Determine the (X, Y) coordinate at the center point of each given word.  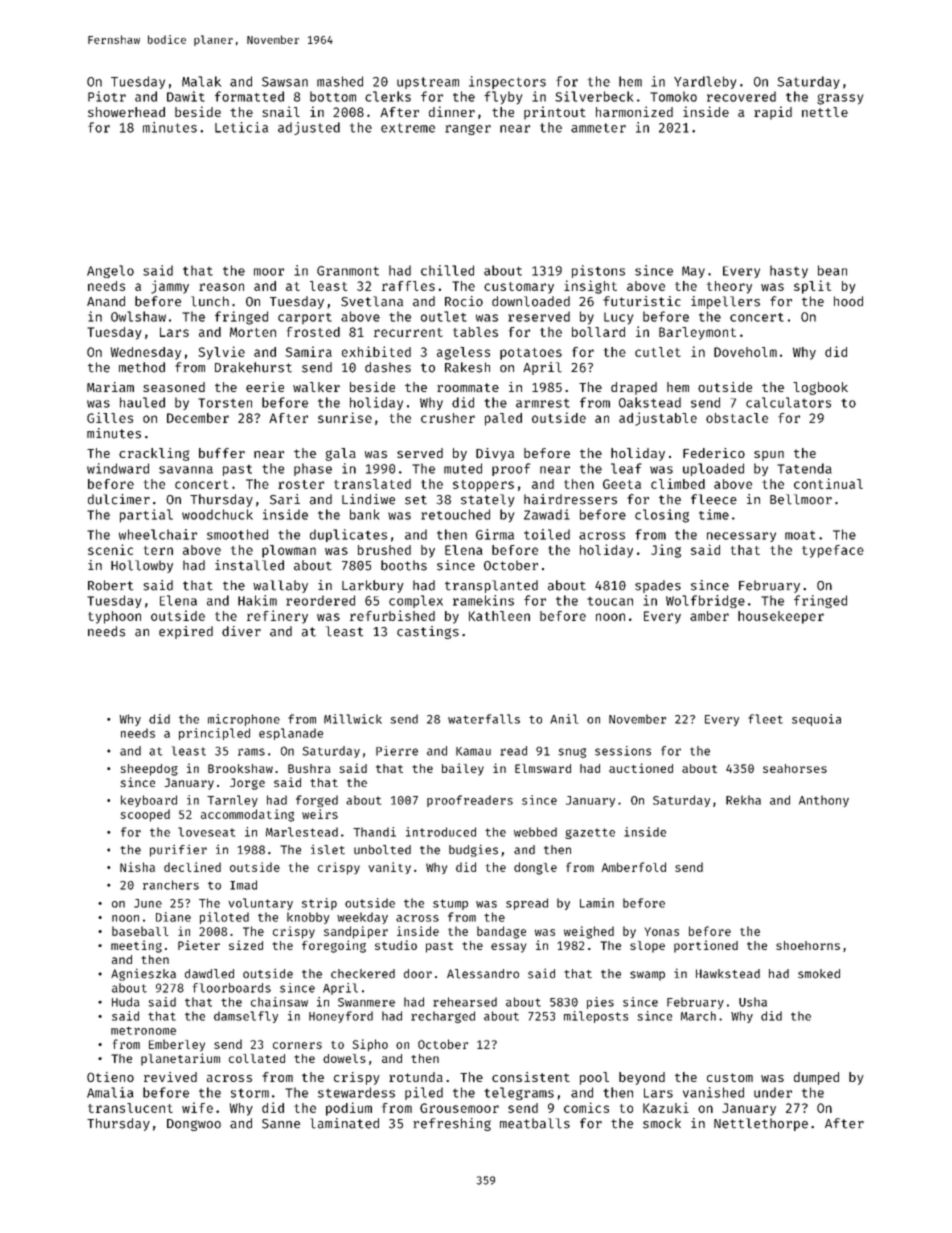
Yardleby (705, 82)
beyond (642, 1078)
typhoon (114, 617)
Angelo (110, 271)
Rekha (743, 800)
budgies (473, 850)
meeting (136, 946)
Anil (564, 719)
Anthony (824, 801)
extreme (408, 128)
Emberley (177, 1045)
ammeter (598, 128)
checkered (363, 974)
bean (832, 270)
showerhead (126, 112)
